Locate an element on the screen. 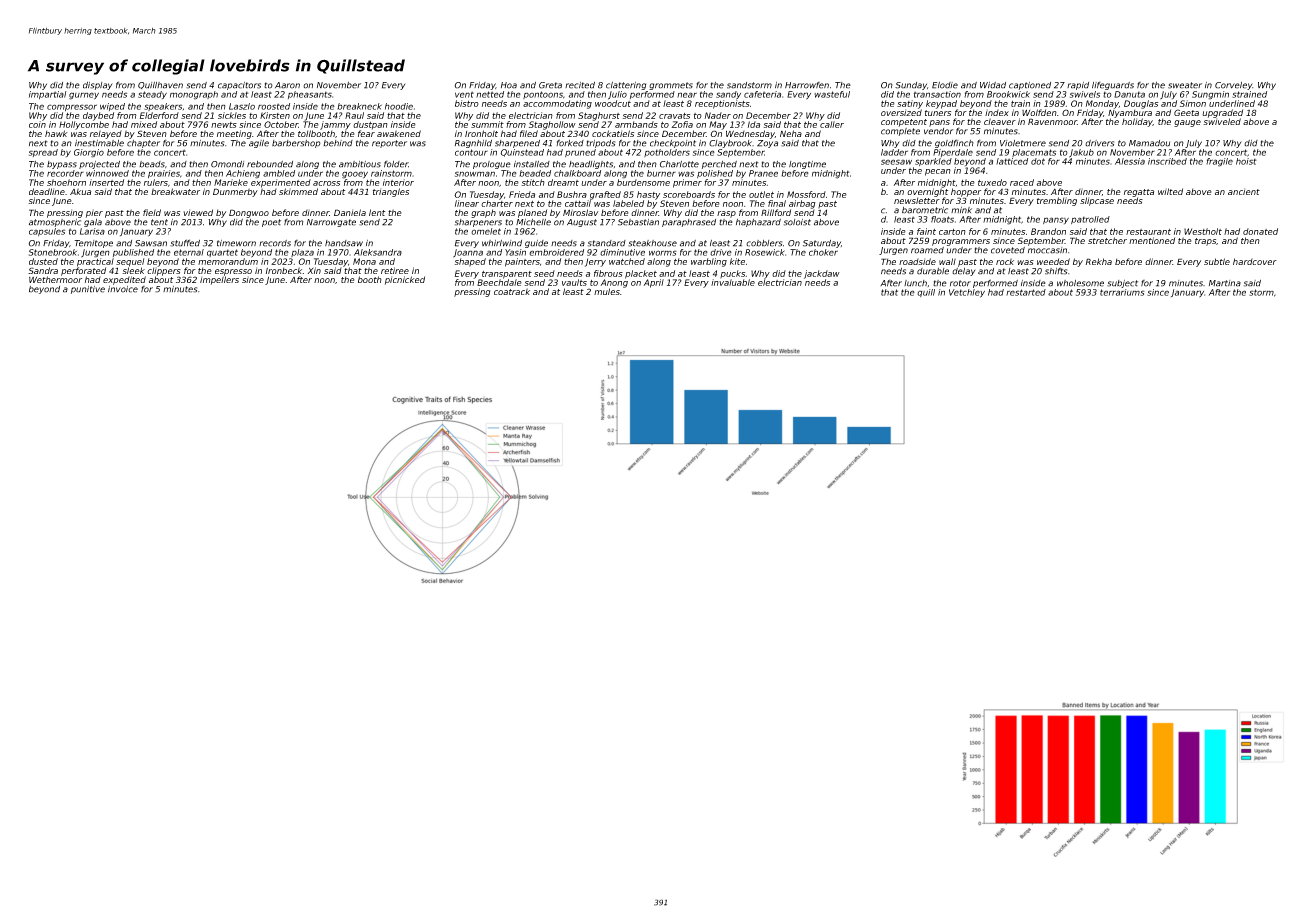 This screenshot has width=1308, height=924. raced is located at coordinates (1022, 182).
